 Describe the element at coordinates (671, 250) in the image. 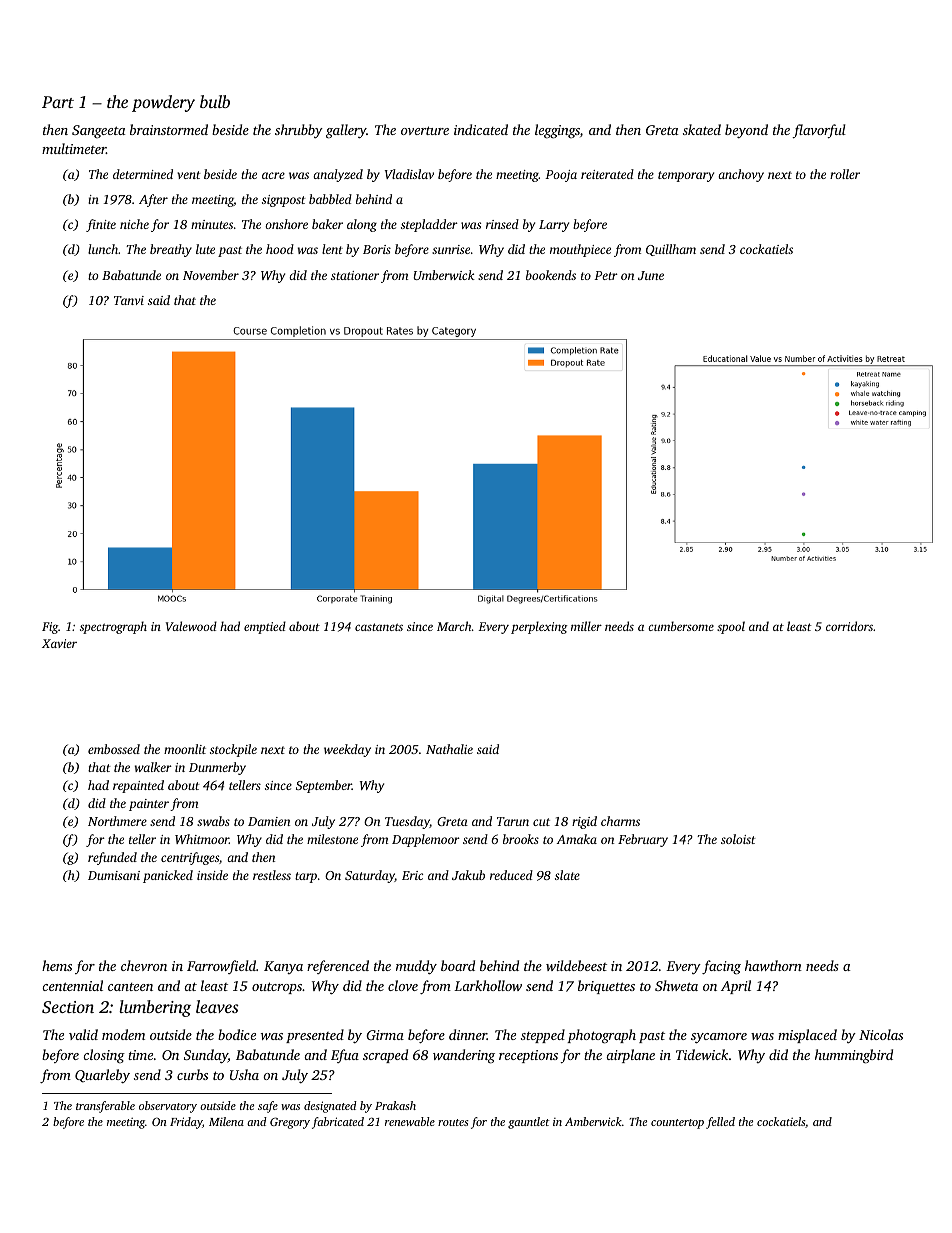

I see `Quillham` at that location.
